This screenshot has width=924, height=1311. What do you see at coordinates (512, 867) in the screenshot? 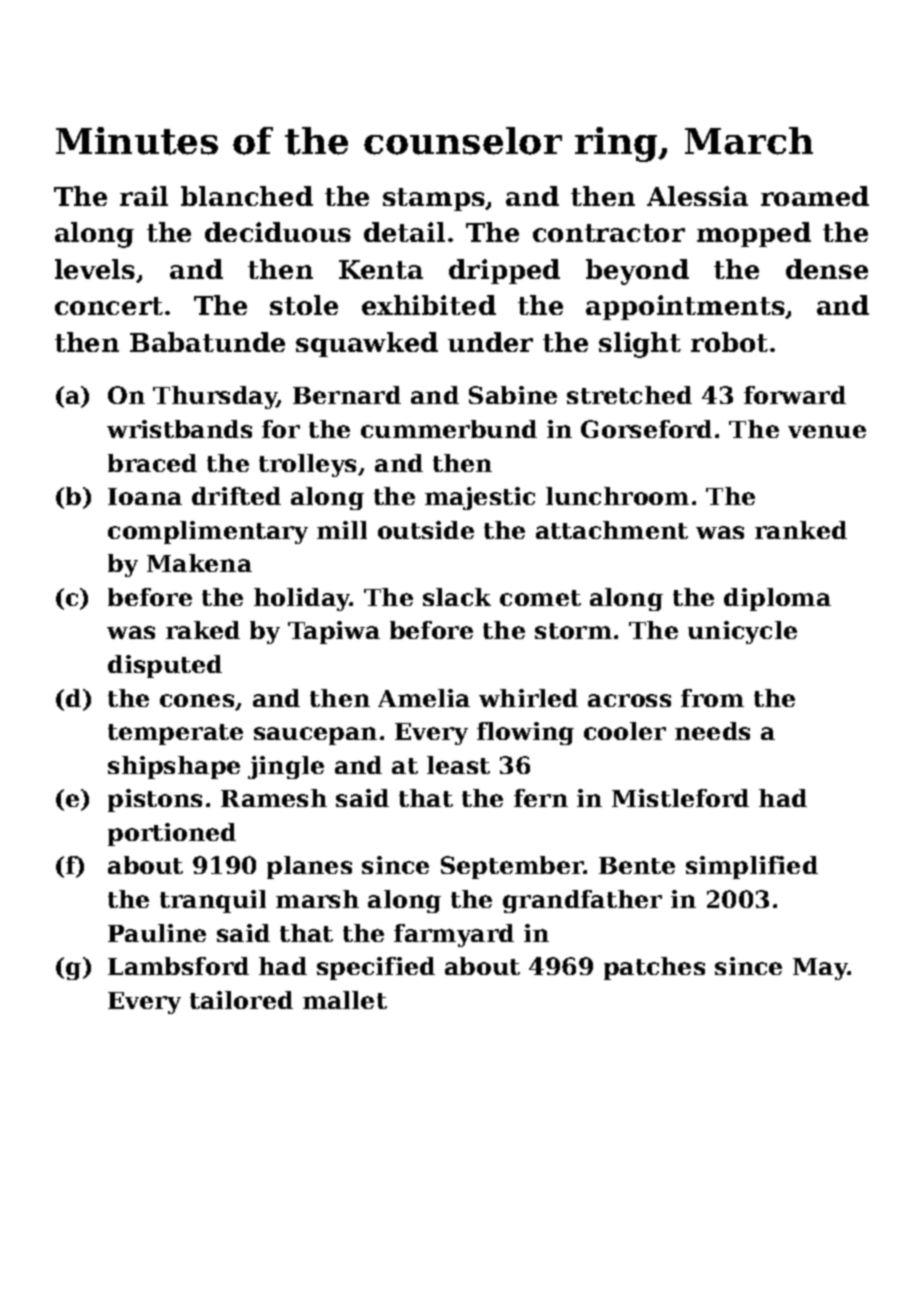
I see `September` at bounding box center [512, 867].
